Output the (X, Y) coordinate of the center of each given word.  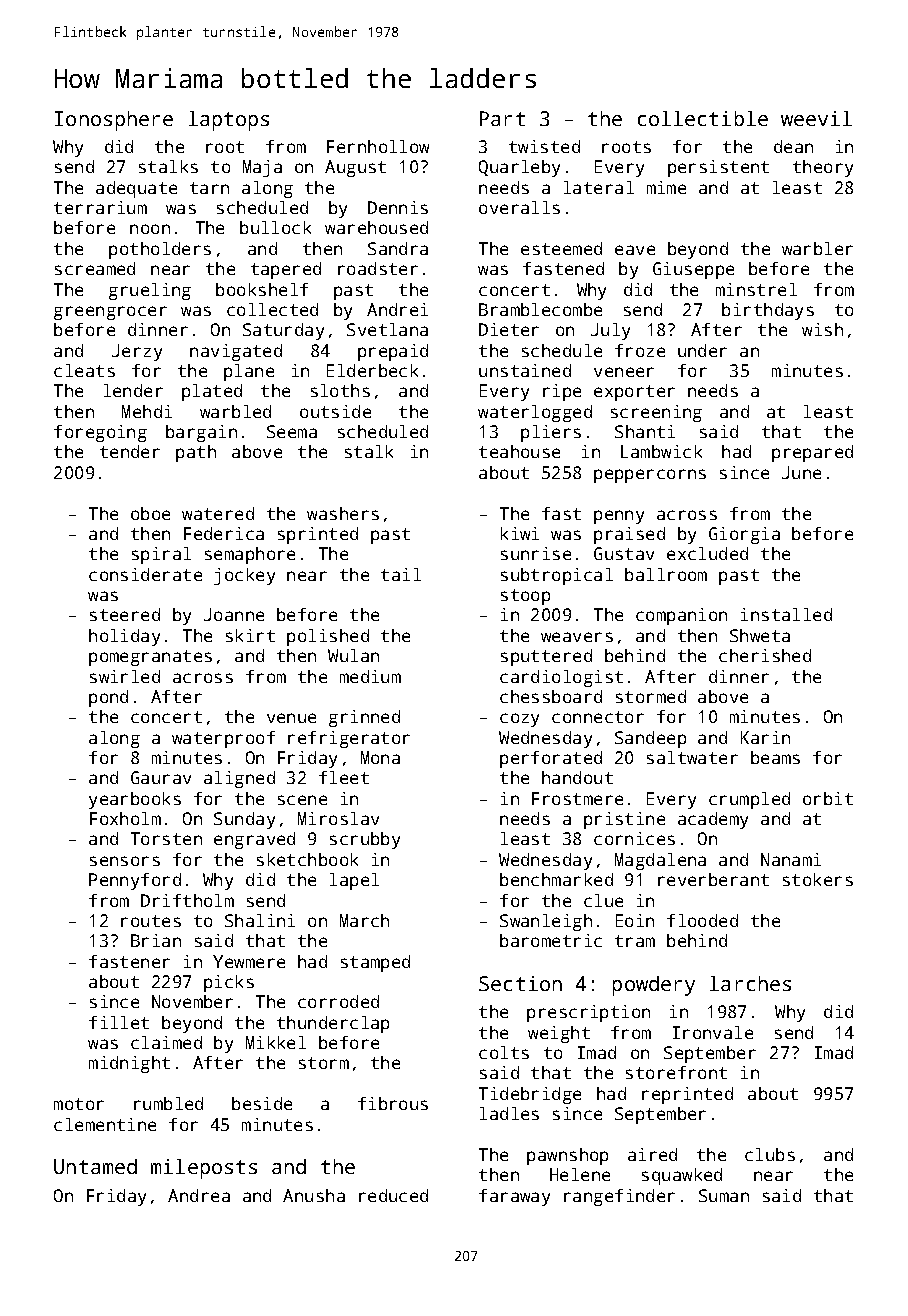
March (364, 920)
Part (502, 118)
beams (775, 757)
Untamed (95, 1166)
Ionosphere (114, 121)
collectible (703, 118)
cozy (519, 720)
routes (151, 921)
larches (750, 983)
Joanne (234, 614)
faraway (514, 1197)
